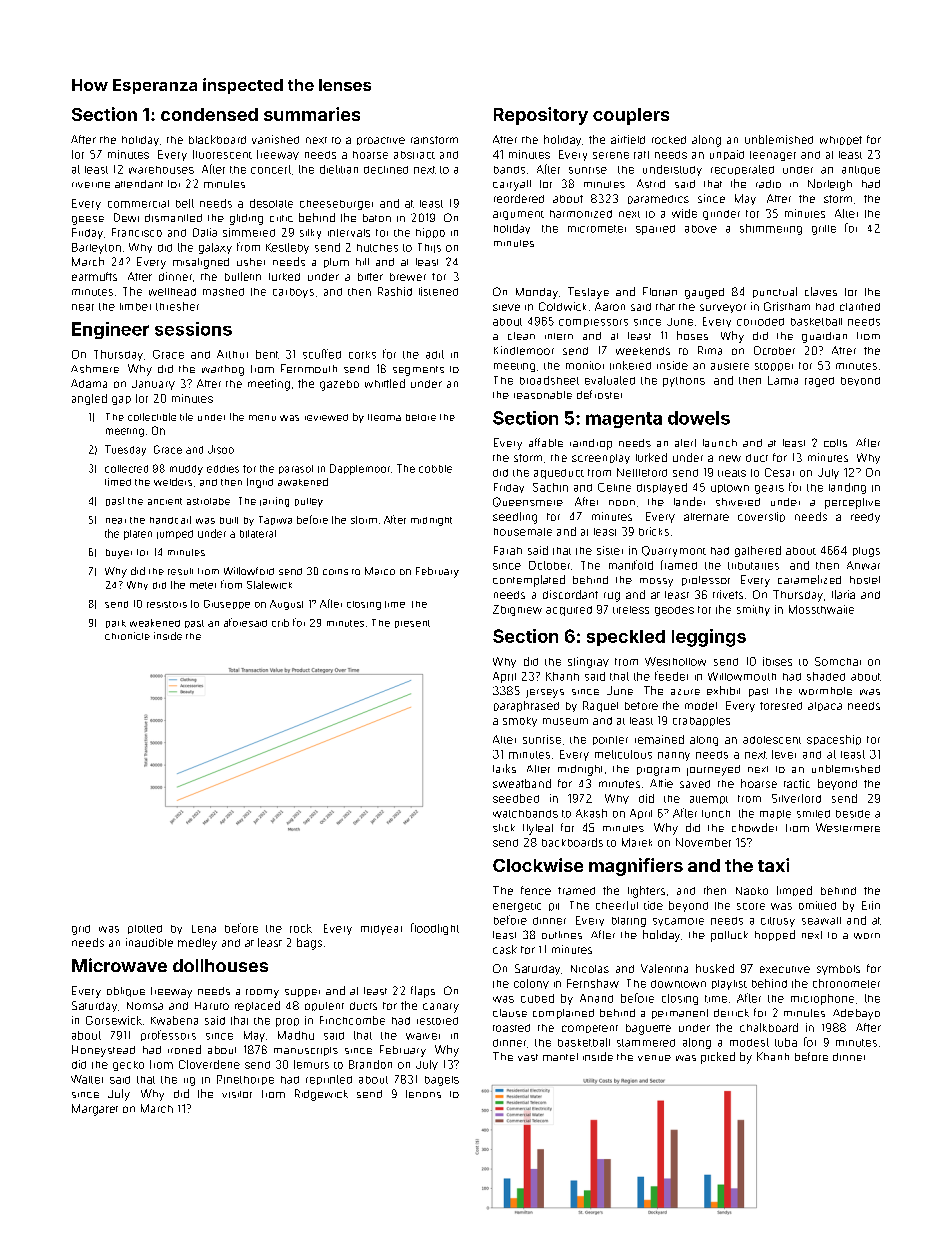  I want to click on punctual, so click(775, 292).
